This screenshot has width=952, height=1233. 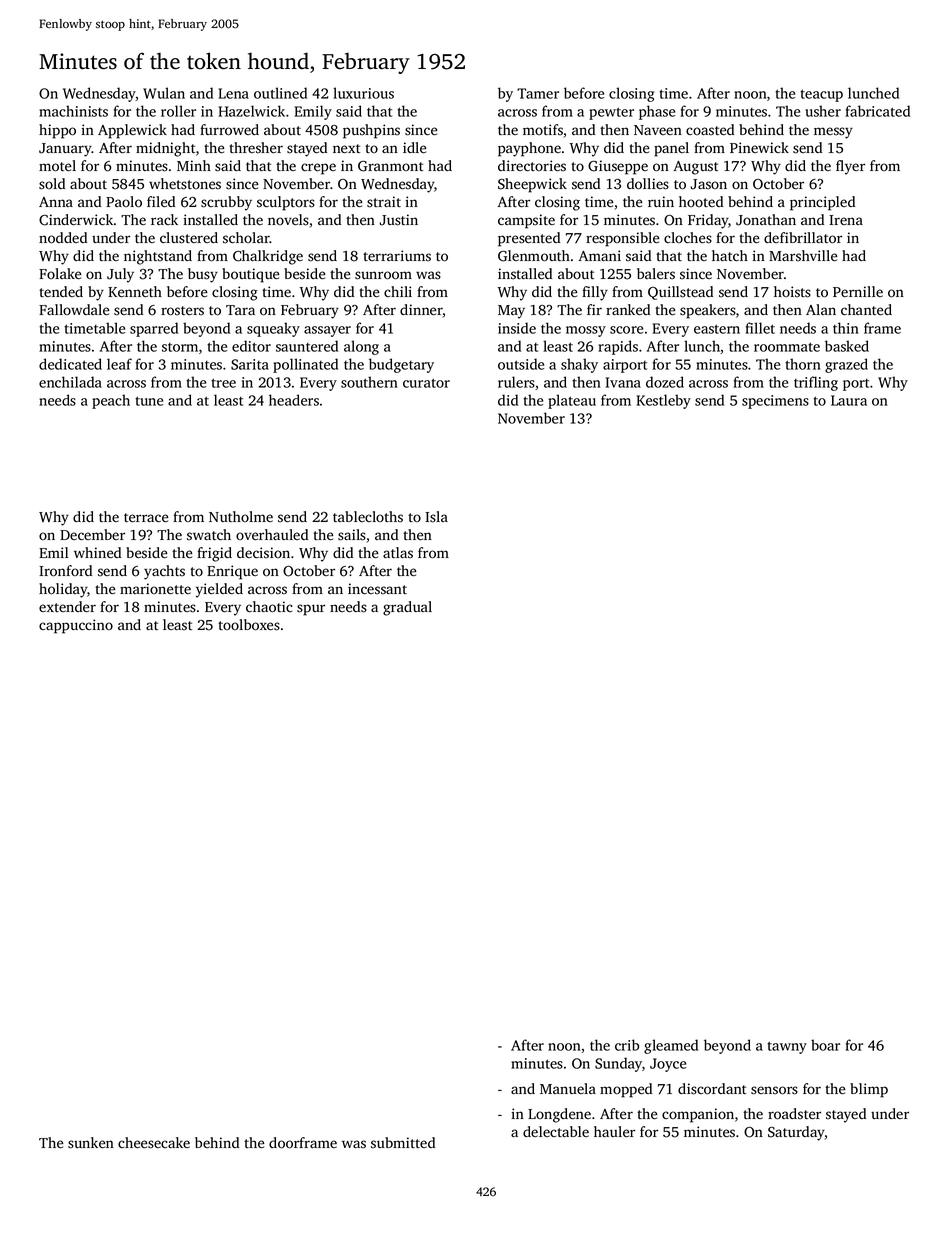 What do you see at coordinates (164, 93) in the screenshot?
I see `Wulan` at bounding box center [164, 93].
